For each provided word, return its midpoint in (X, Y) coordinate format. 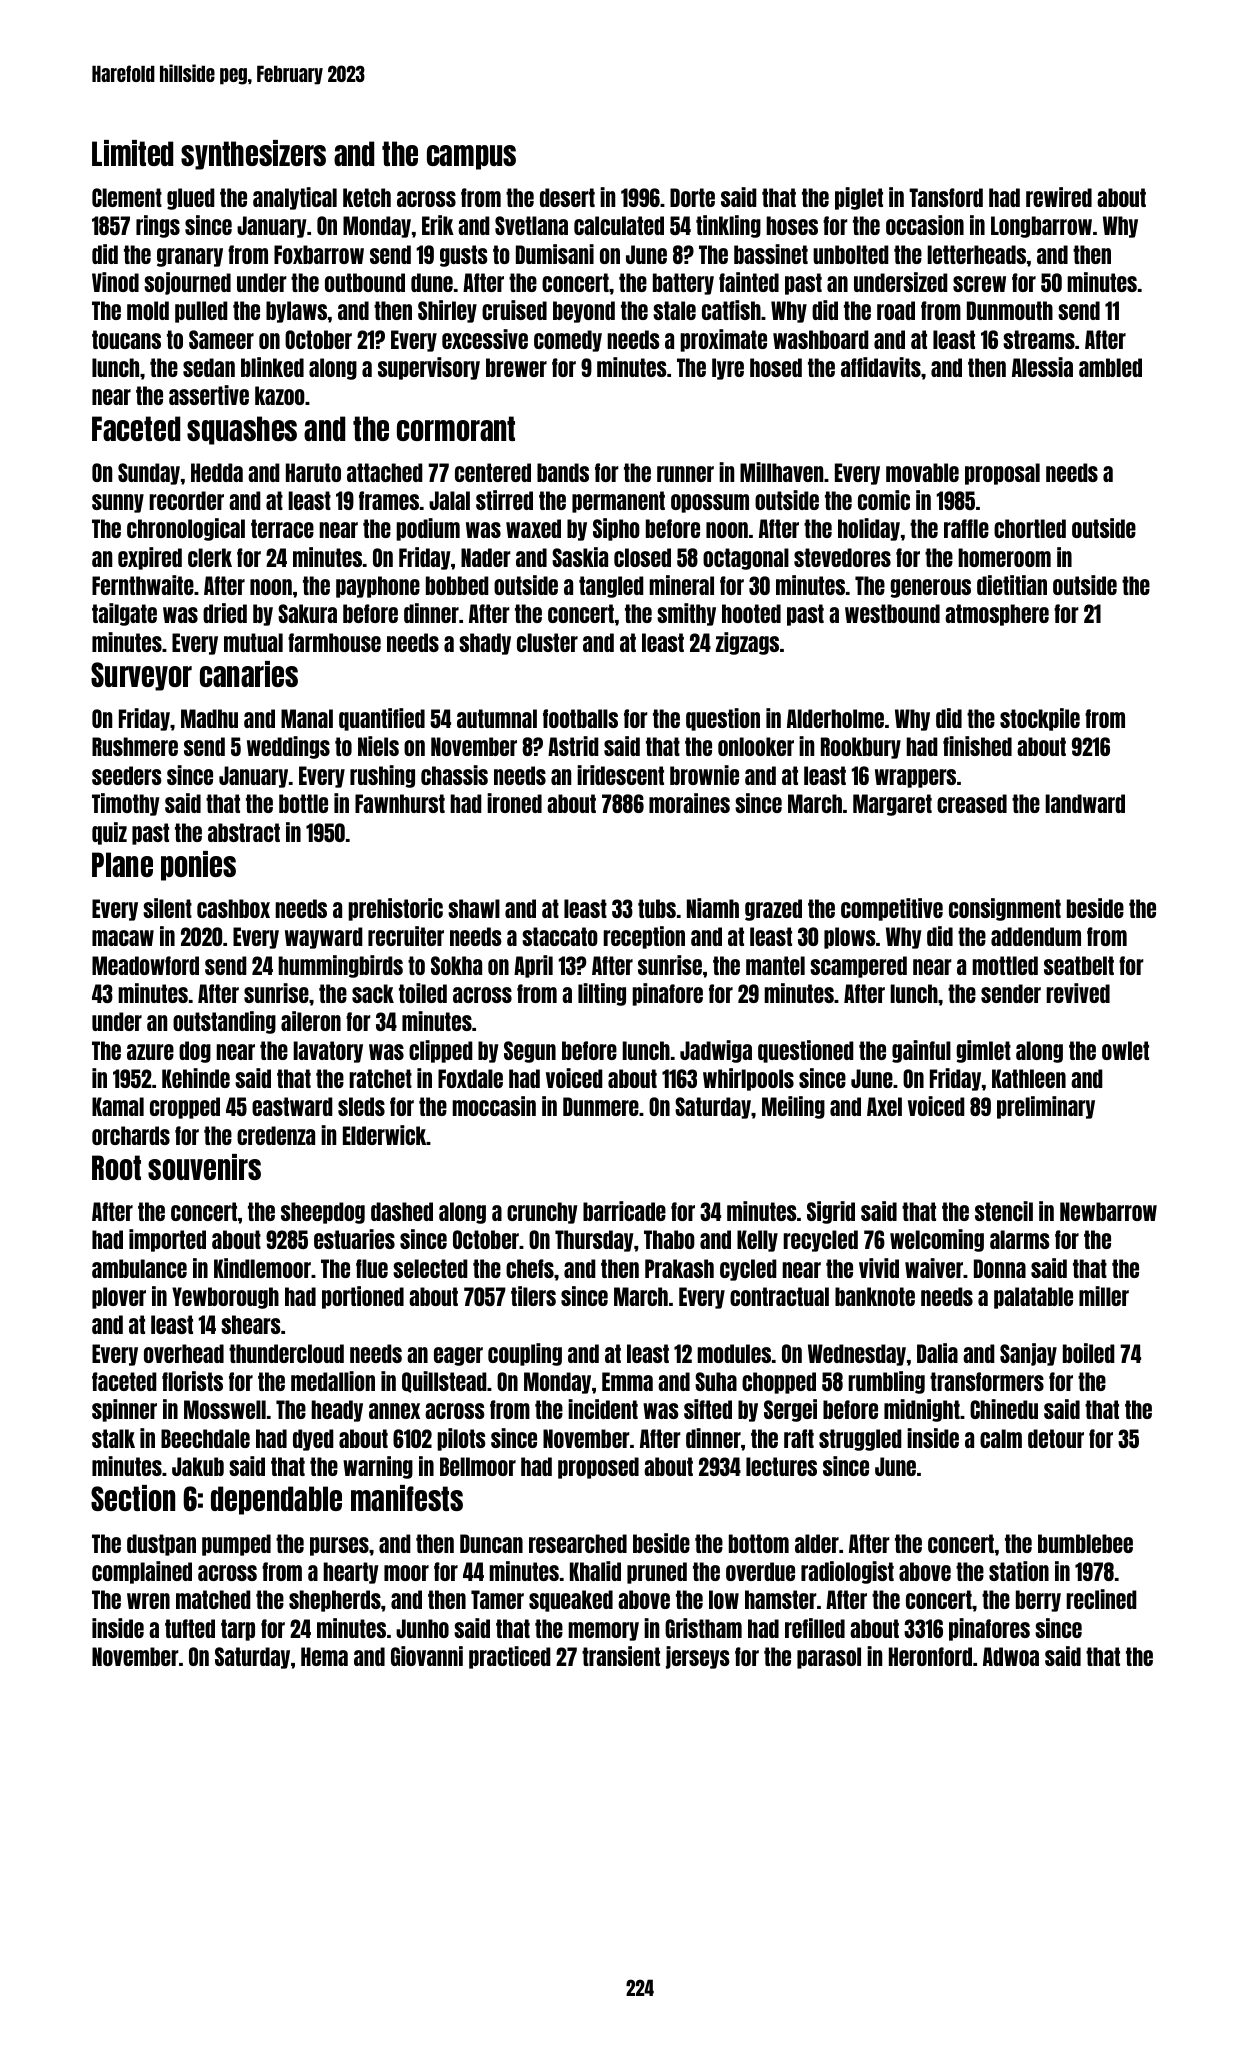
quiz (109, 833)
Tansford (946, 197)
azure (150, 1052)
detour (1056, 1438)
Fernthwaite (143, 585)
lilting (602, 994)
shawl (474, 908)
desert (567, 197)
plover (119, 1298)
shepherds (335, 1601)
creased (972, 803)
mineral (681, 585)
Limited (132, 153)
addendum (1036, 936)
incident (603, 1409)
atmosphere (997, 615)
